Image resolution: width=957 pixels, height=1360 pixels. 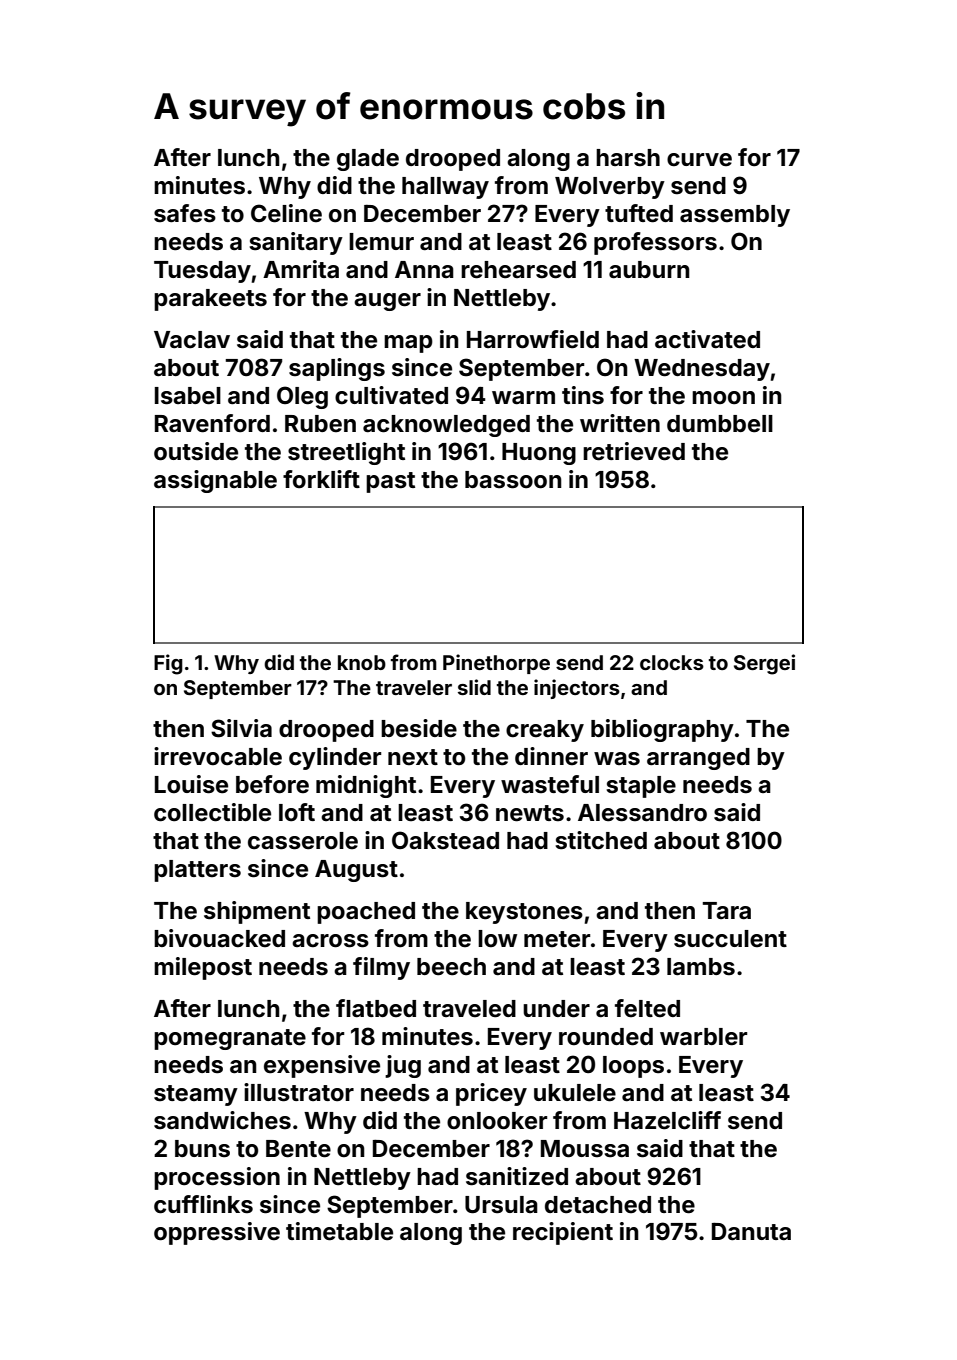 What do you see at coordinates (414, 687) in the page?
I see `traveler` at bounding box center [414, 687].
